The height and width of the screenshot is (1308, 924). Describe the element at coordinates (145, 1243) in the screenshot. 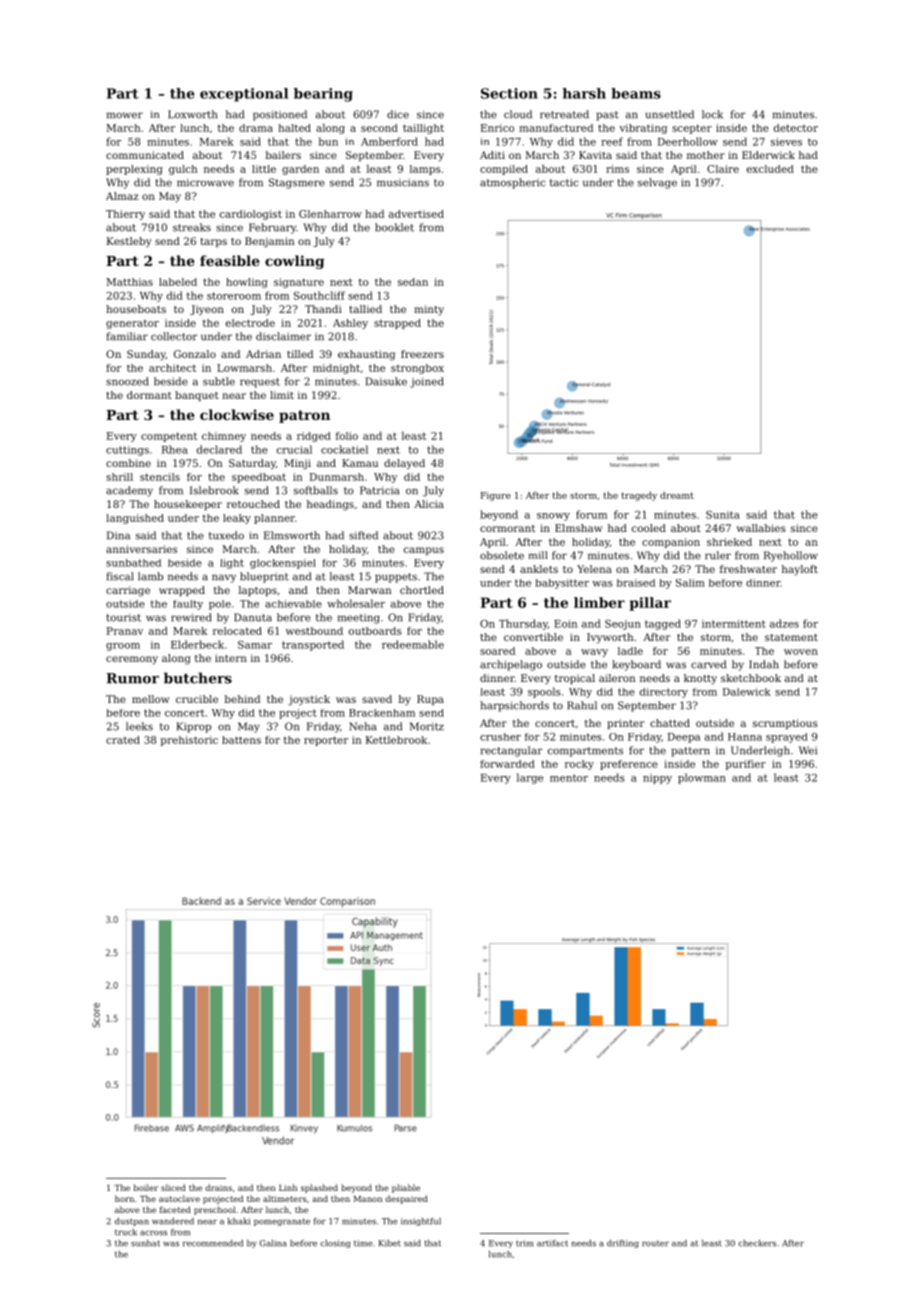

I see `sunhat` at that location.
